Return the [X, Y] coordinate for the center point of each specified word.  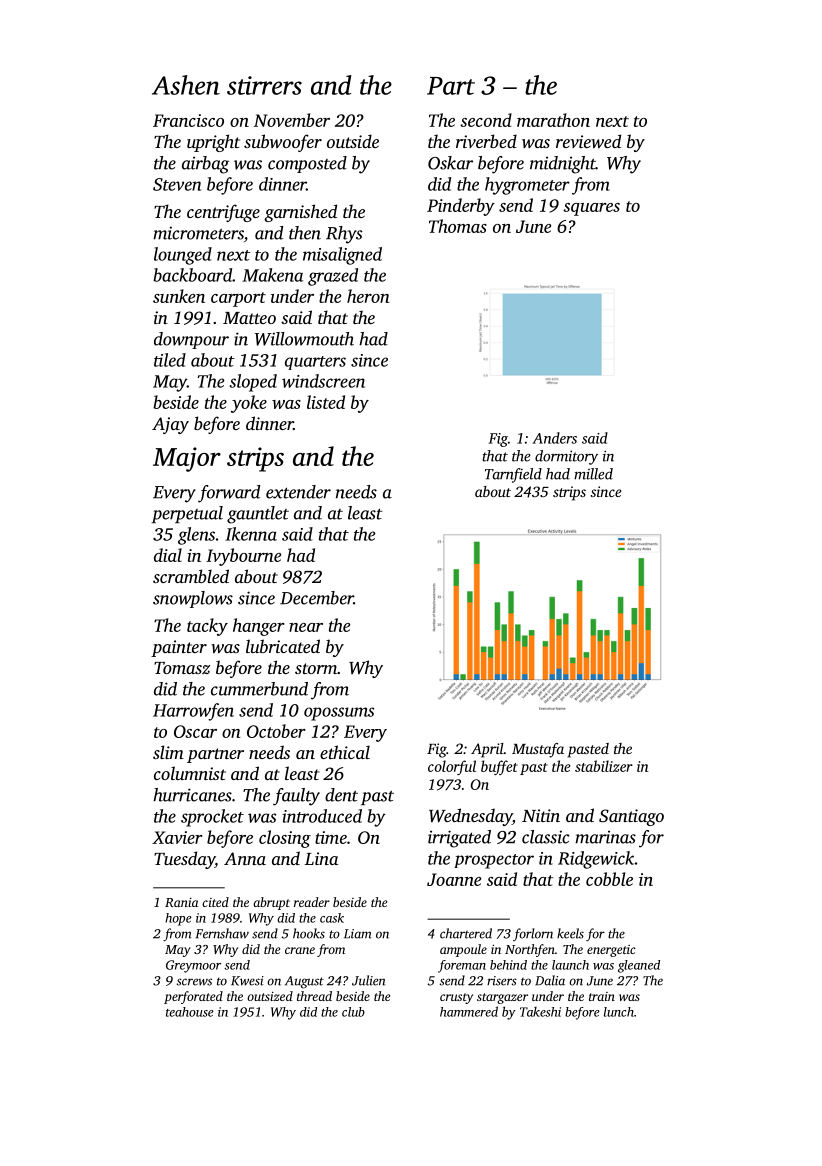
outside [353, 141]
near [306, 627]
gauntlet [258, 515]
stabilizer [604, 766]
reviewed [588, 141]
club [353, 1012]
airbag [205, 165]
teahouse [190, 1012]
